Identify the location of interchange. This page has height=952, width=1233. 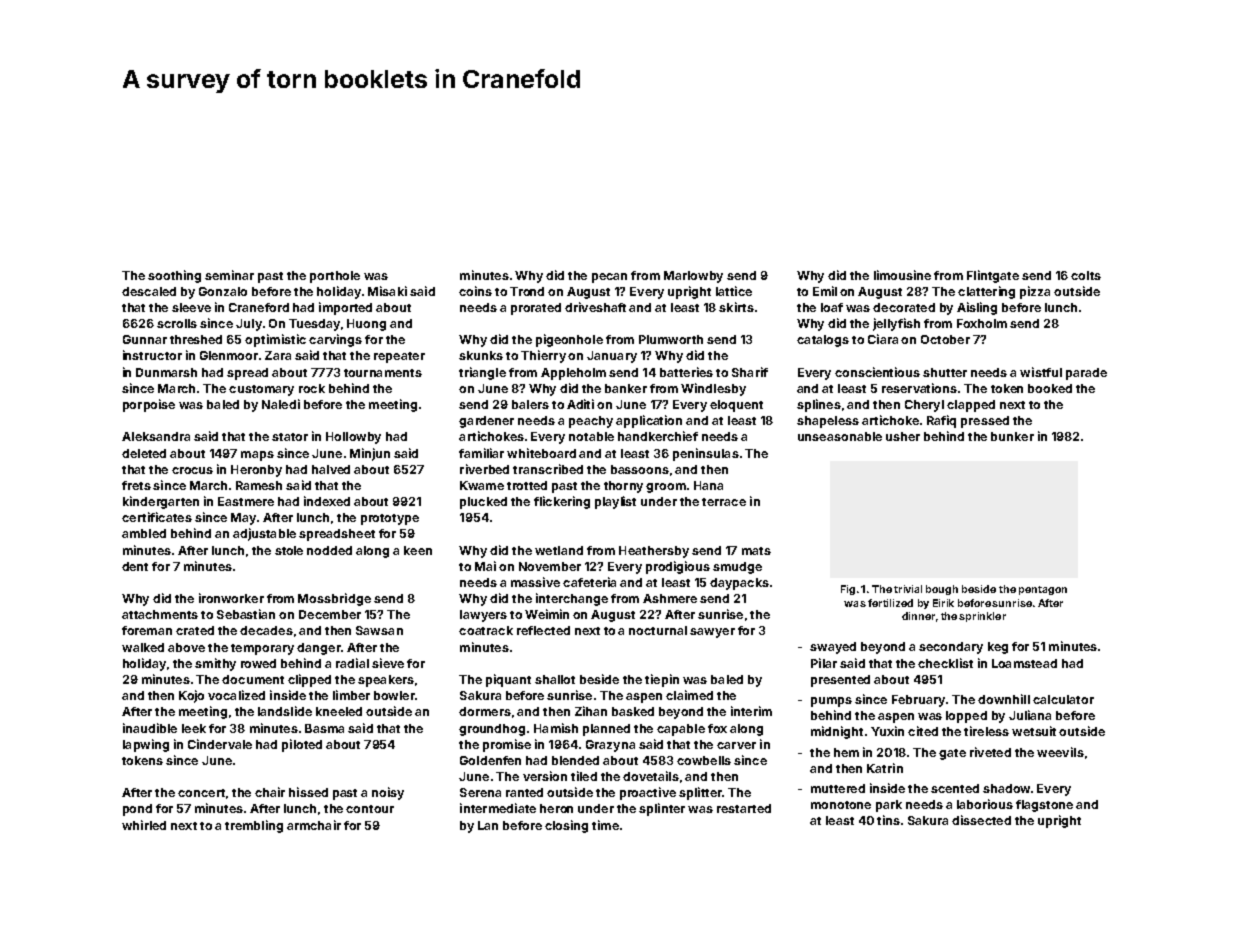
(572, 599).
